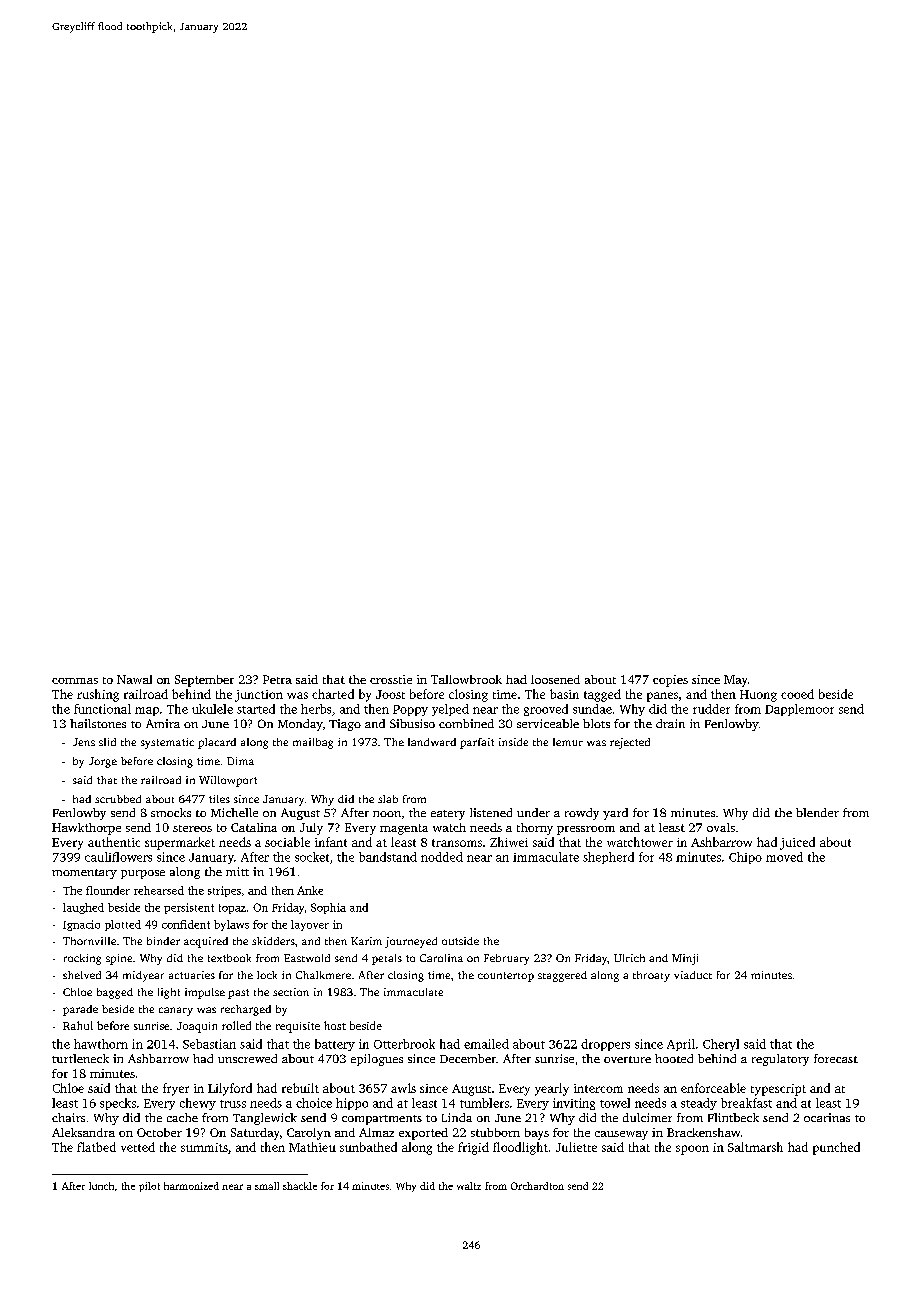 Image resolution: width=924 pixels, height=1308 pixels. I want to click on Nawal, so click(134, 679).
